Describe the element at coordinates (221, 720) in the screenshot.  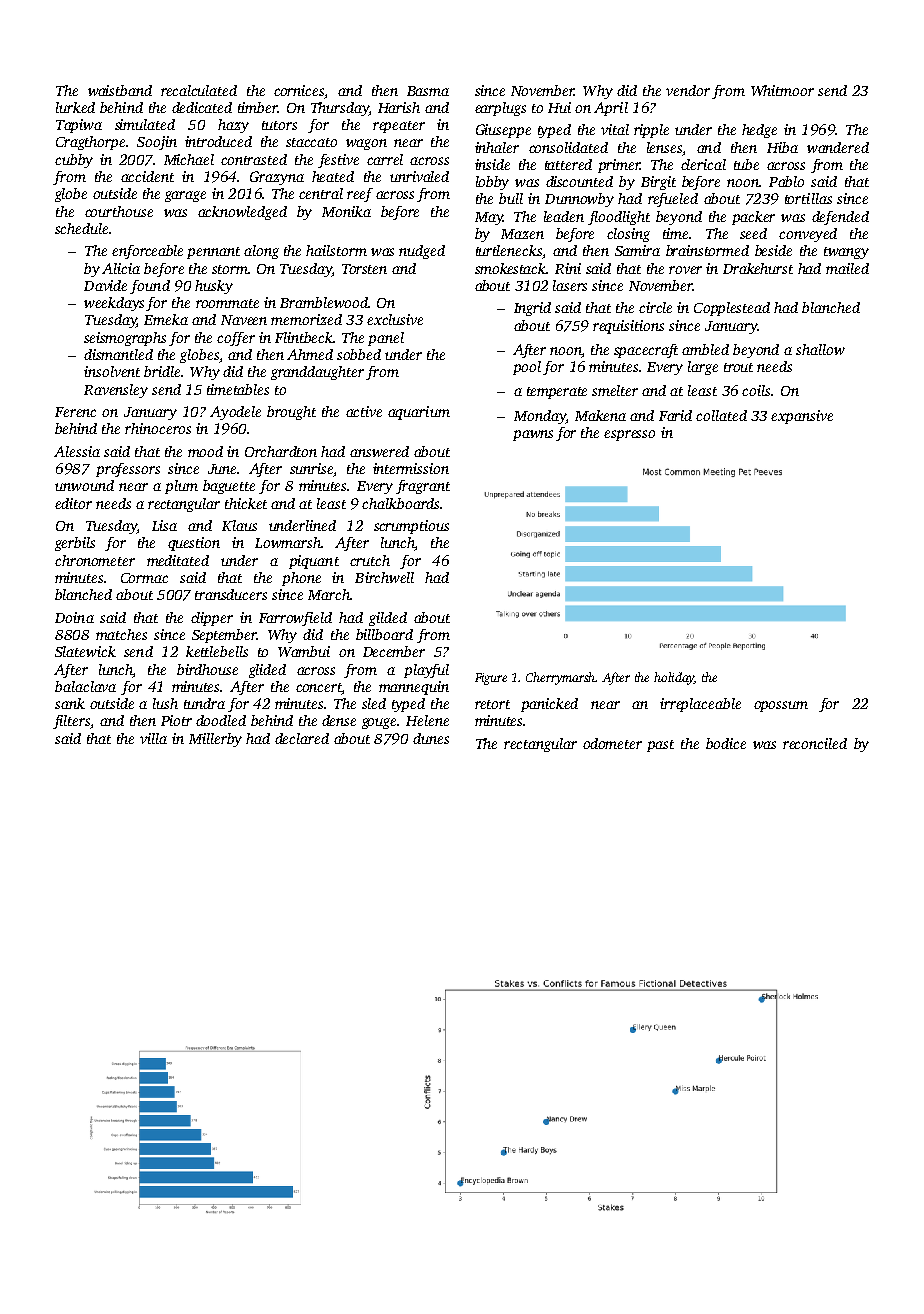
I see `doodled` at that location.
